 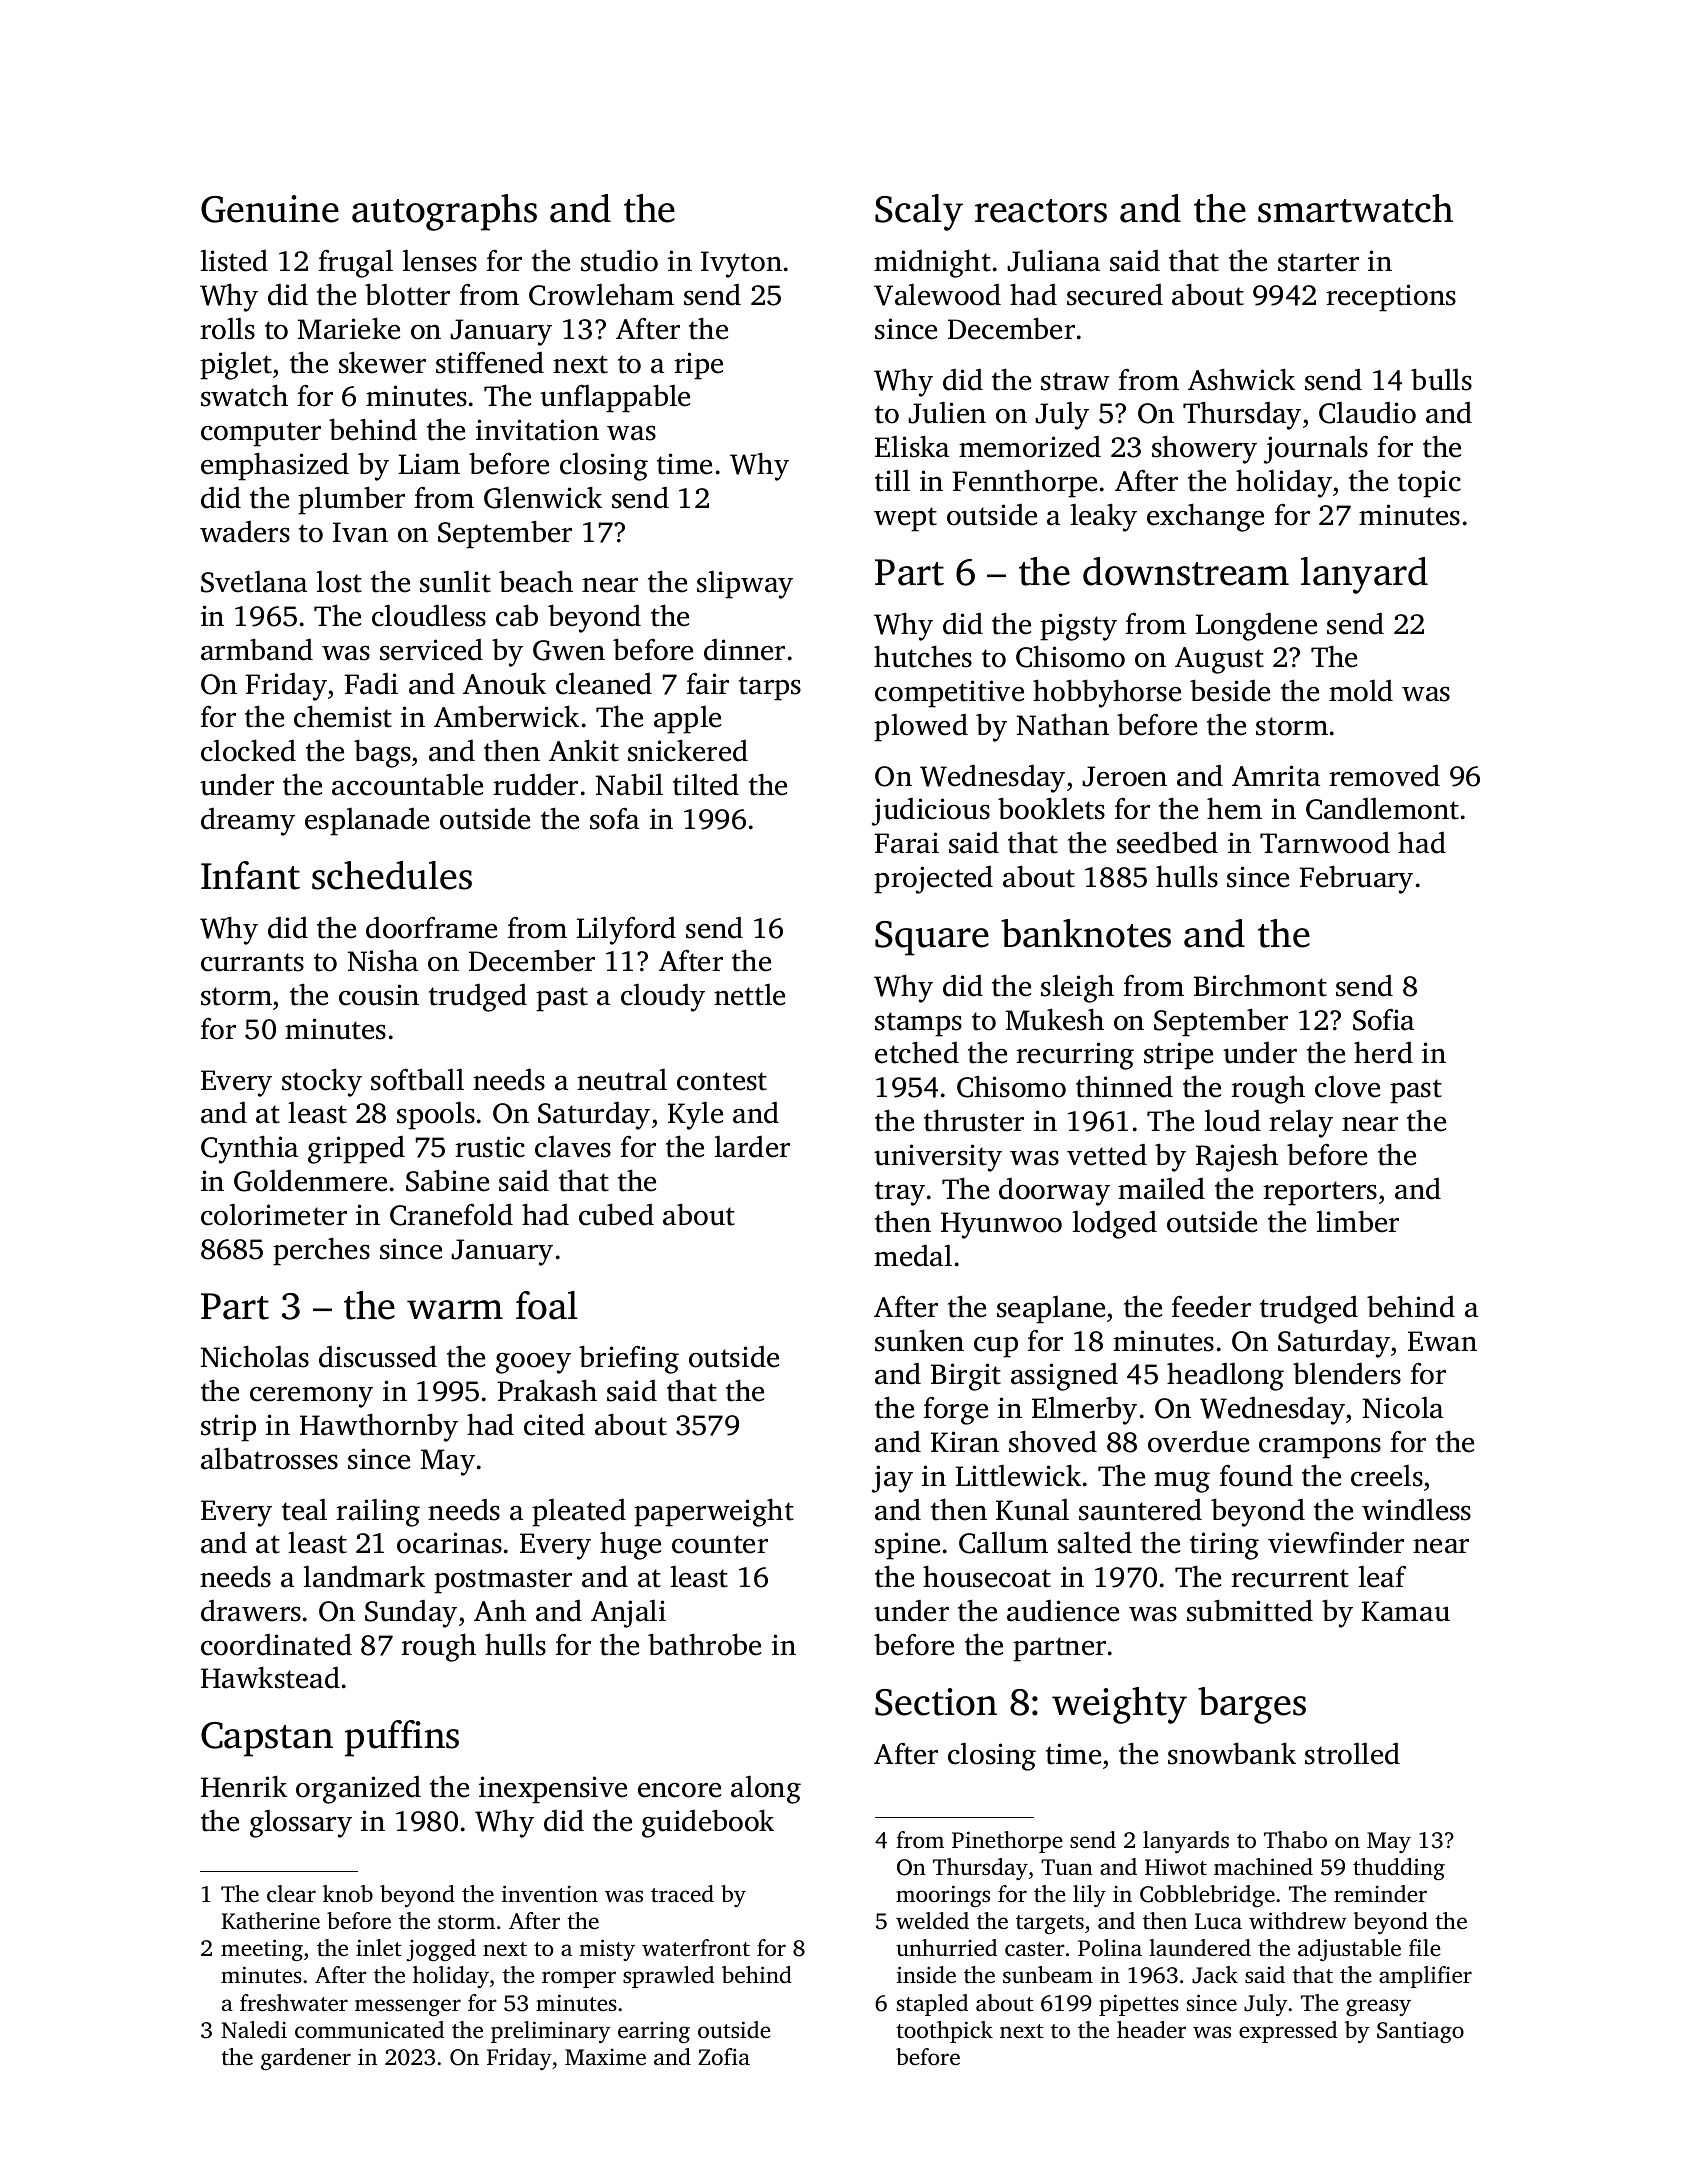 I want to click on clove, so click(x=1347, y=1086).
